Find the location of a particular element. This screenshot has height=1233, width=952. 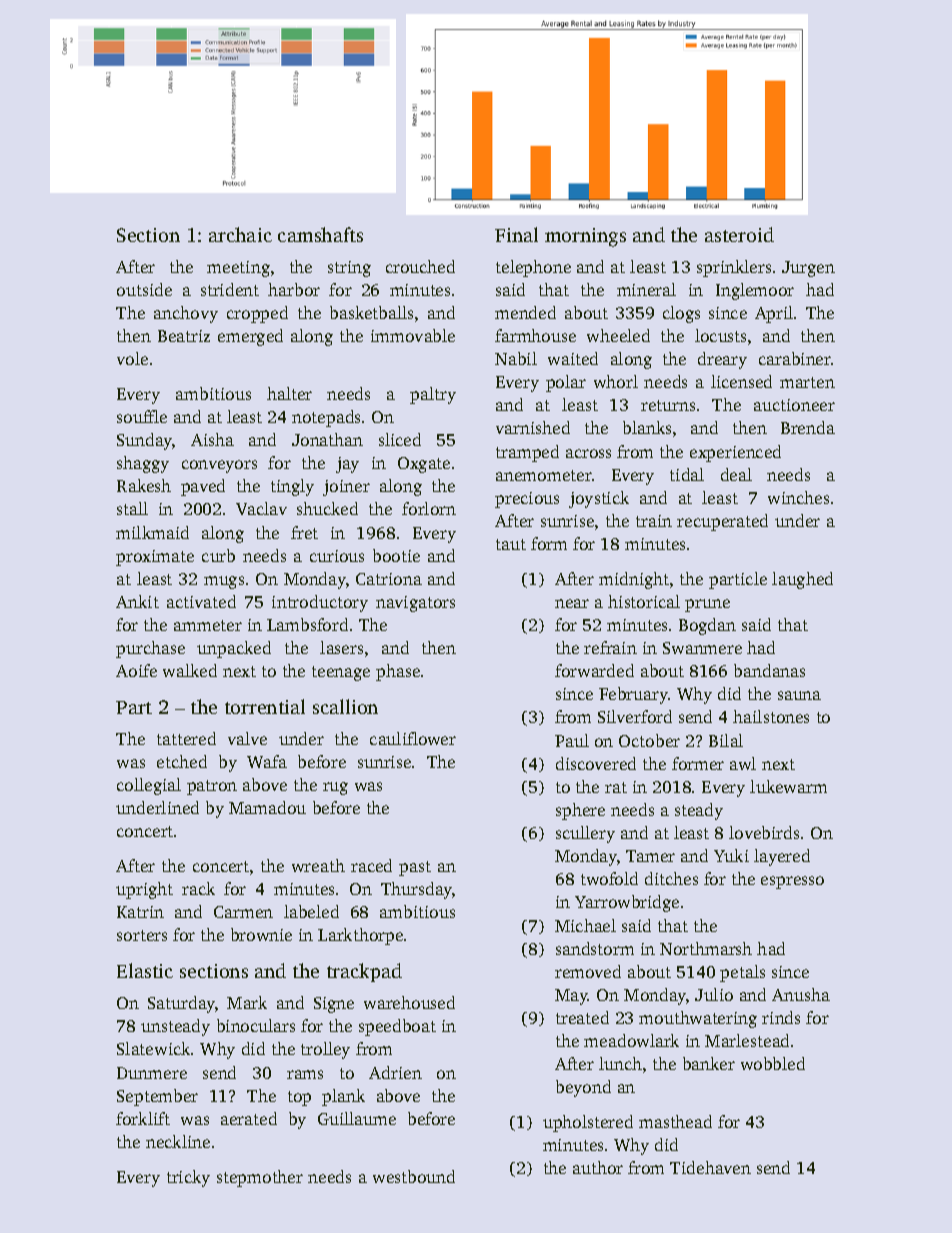

layered is located at coordinates (782, 857).
